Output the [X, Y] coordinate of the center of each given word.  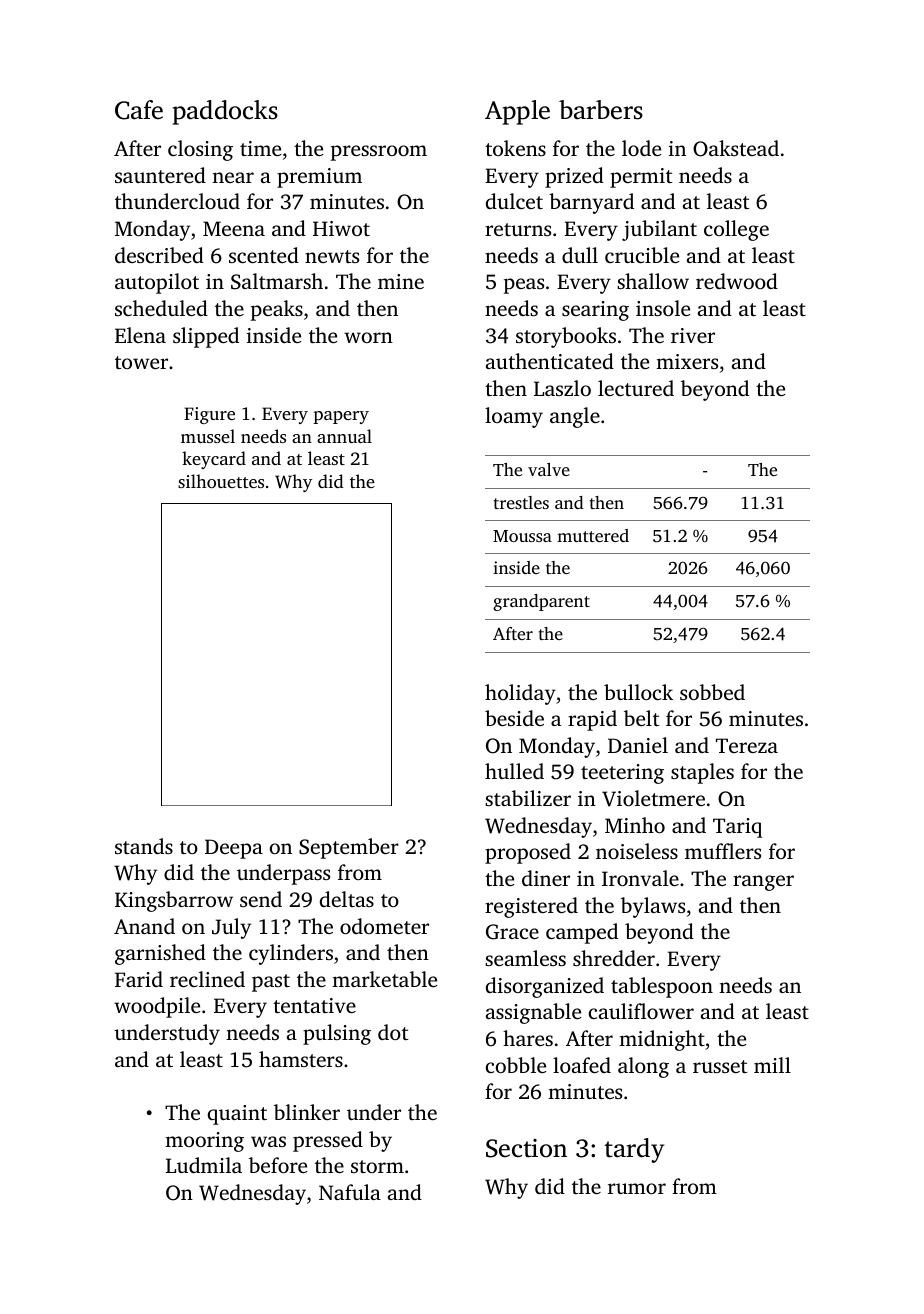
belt [641, 718]
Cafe [139, 110]
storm [377, 1166]
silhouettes [221, 481]
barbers [601, 110]
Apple [517, 112]
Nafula [350, 1192]
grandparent [541, 602]
